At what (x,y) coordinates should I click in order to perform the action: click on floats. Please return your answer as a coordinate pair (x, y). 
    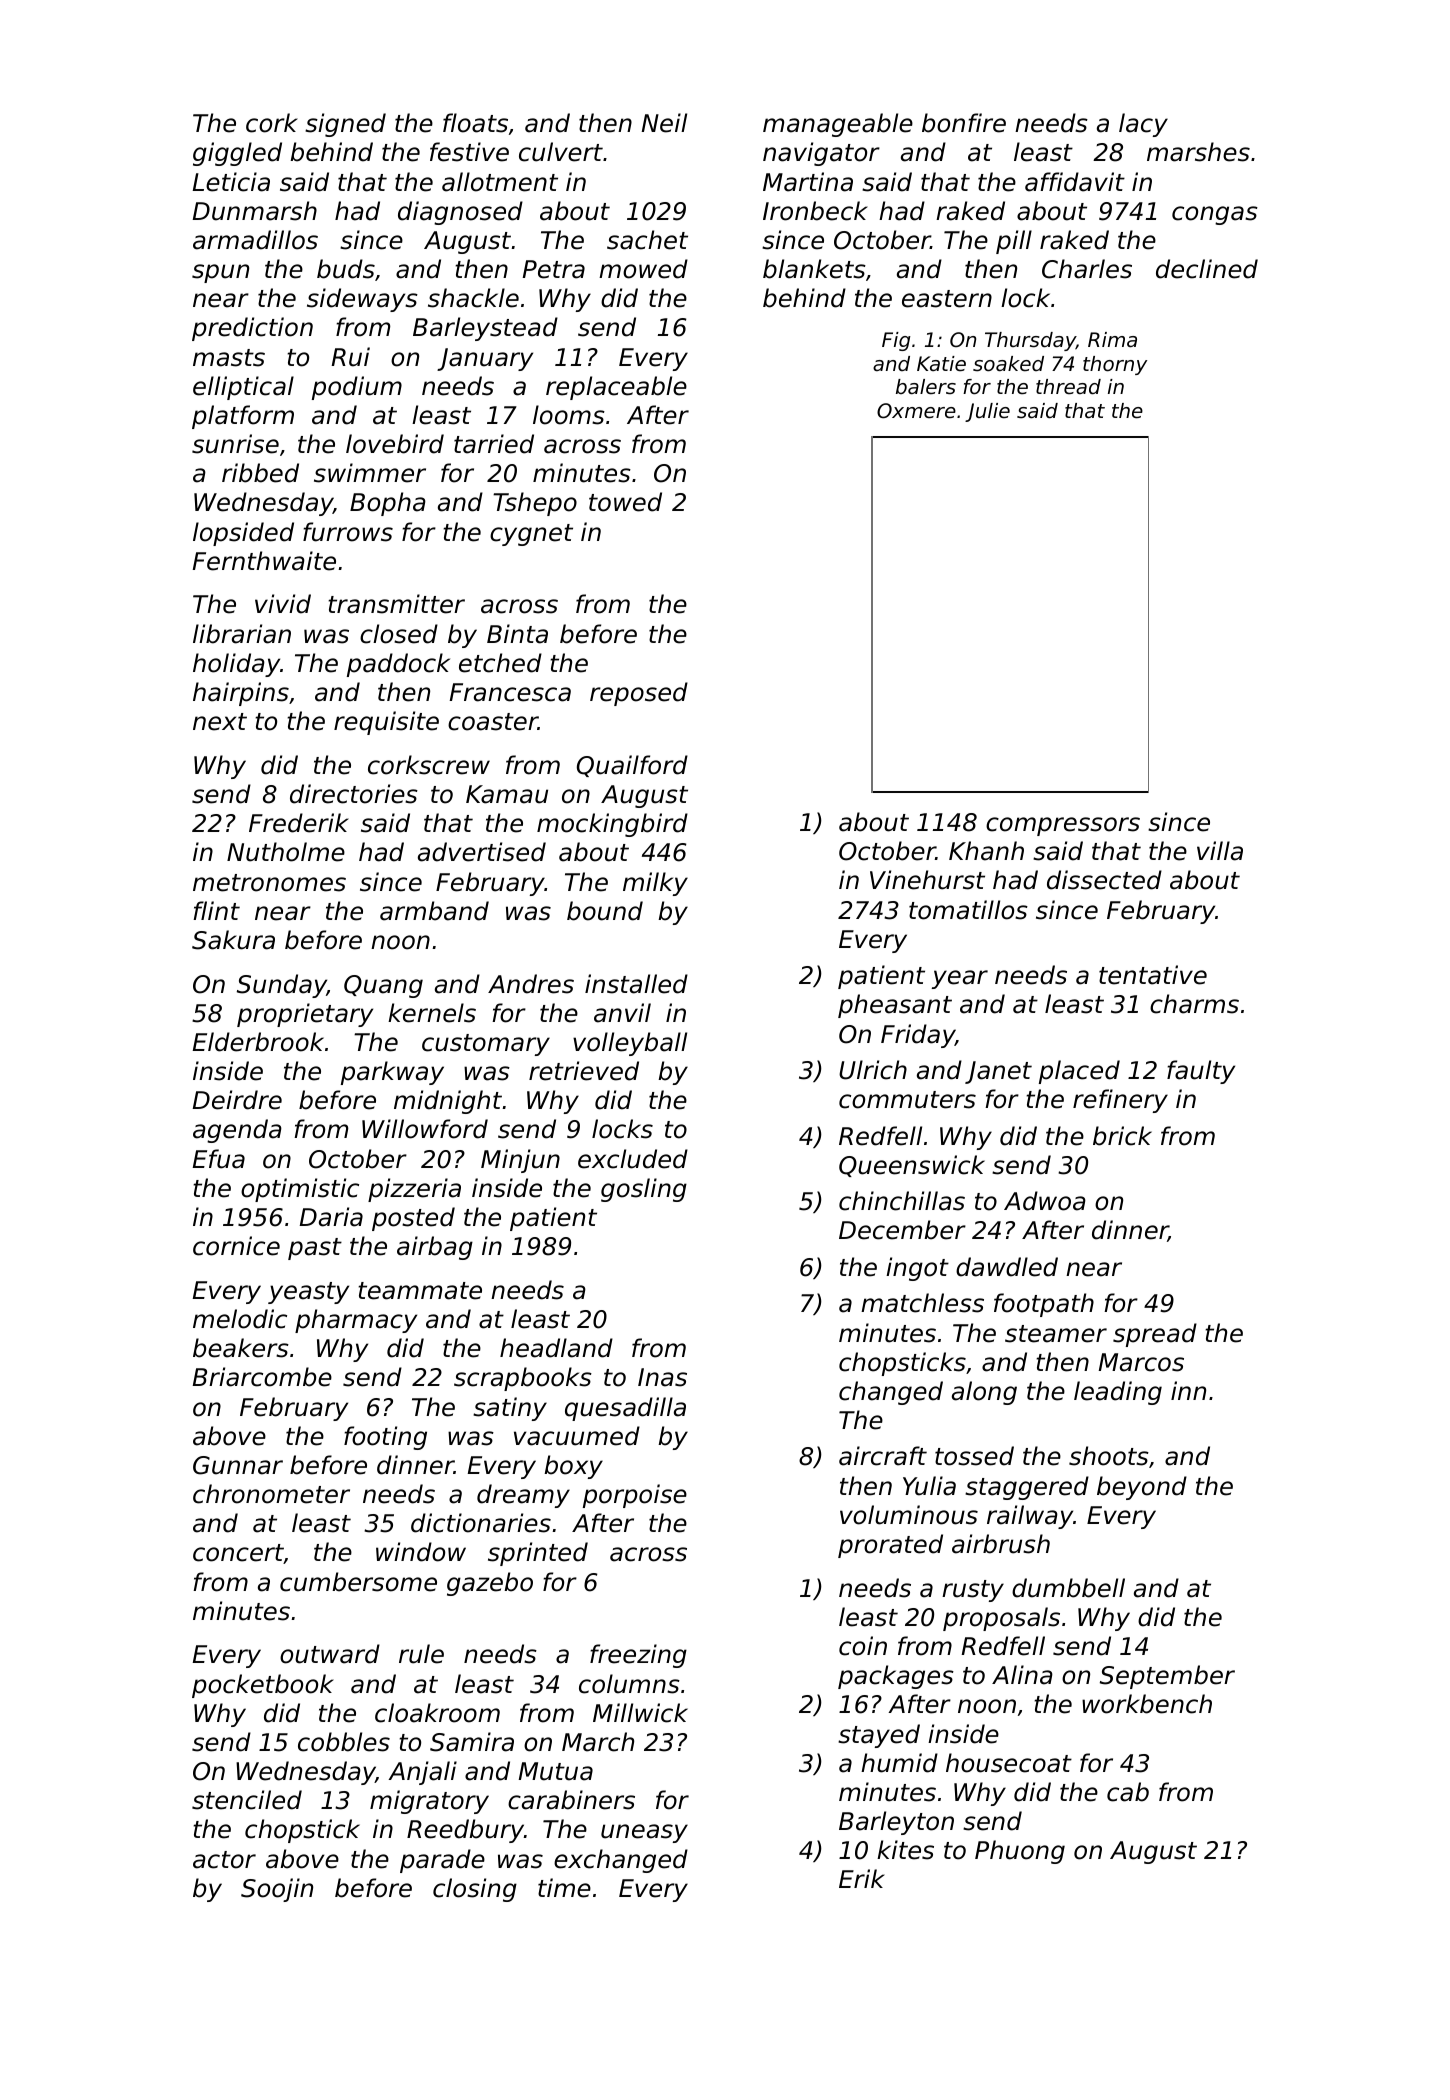
    Looking at the image, I should click on (475, 123).
